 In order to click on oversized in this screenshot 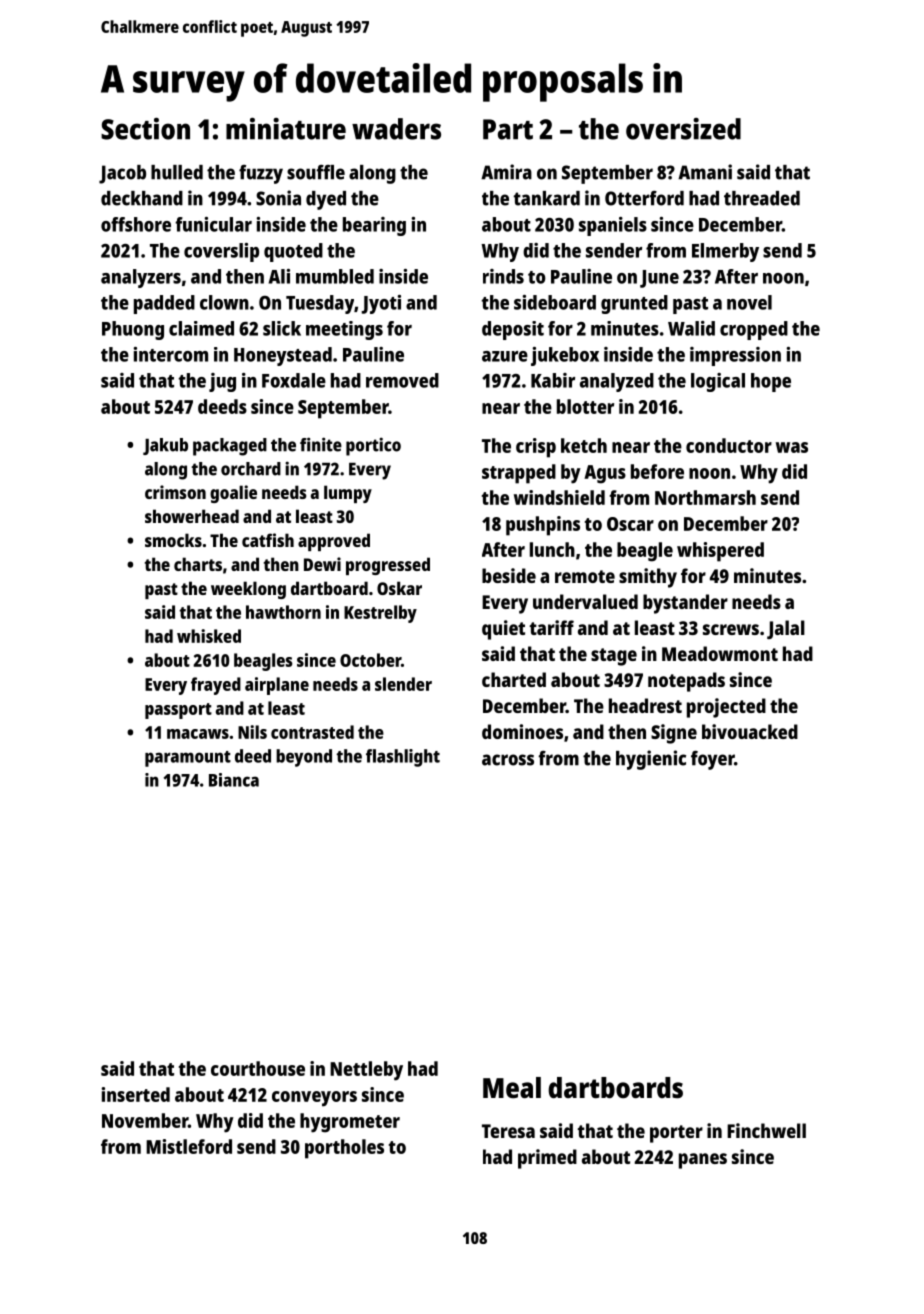, I will do `click(683, 129)`.
